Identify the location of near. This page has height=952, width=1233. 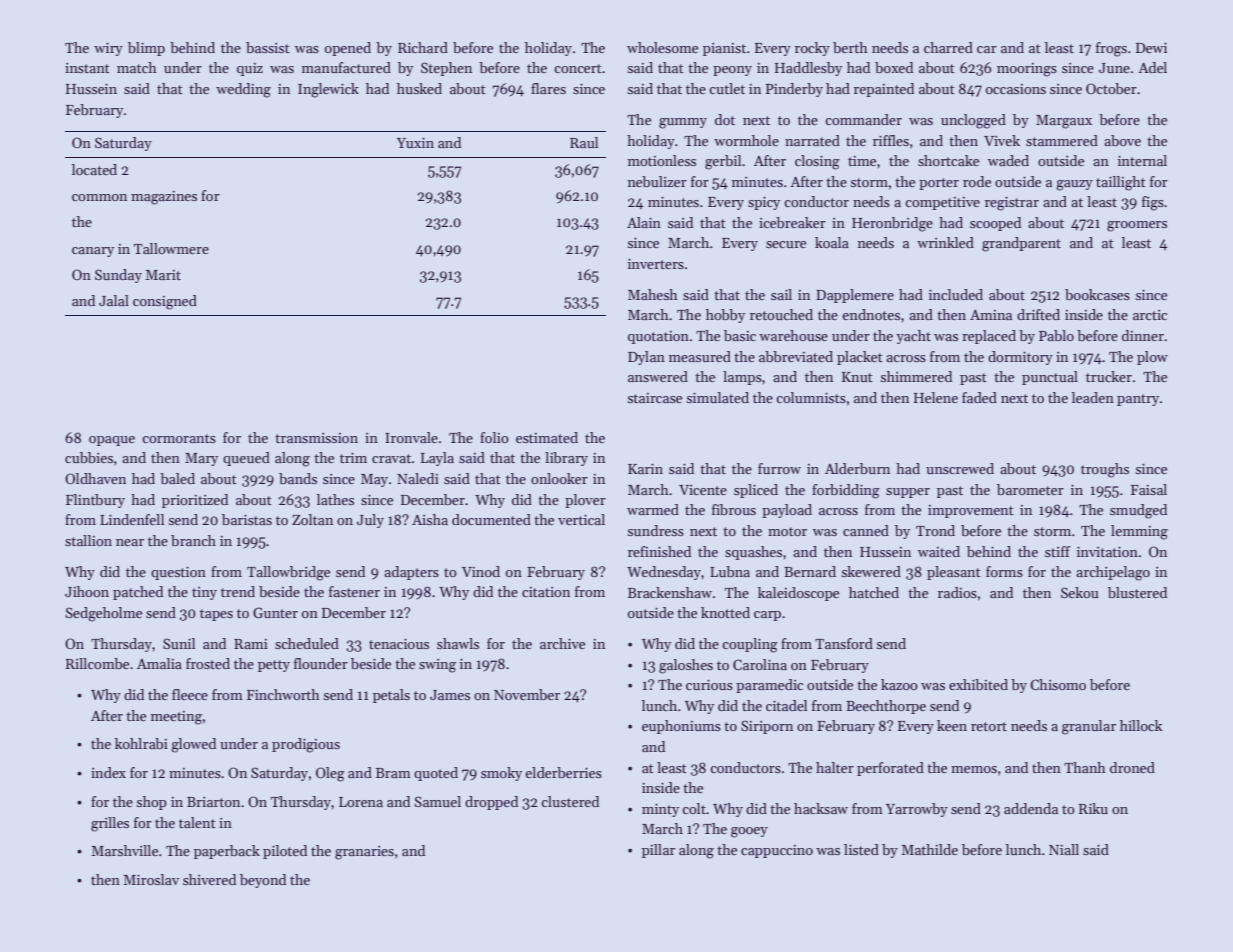
(130, 542).
